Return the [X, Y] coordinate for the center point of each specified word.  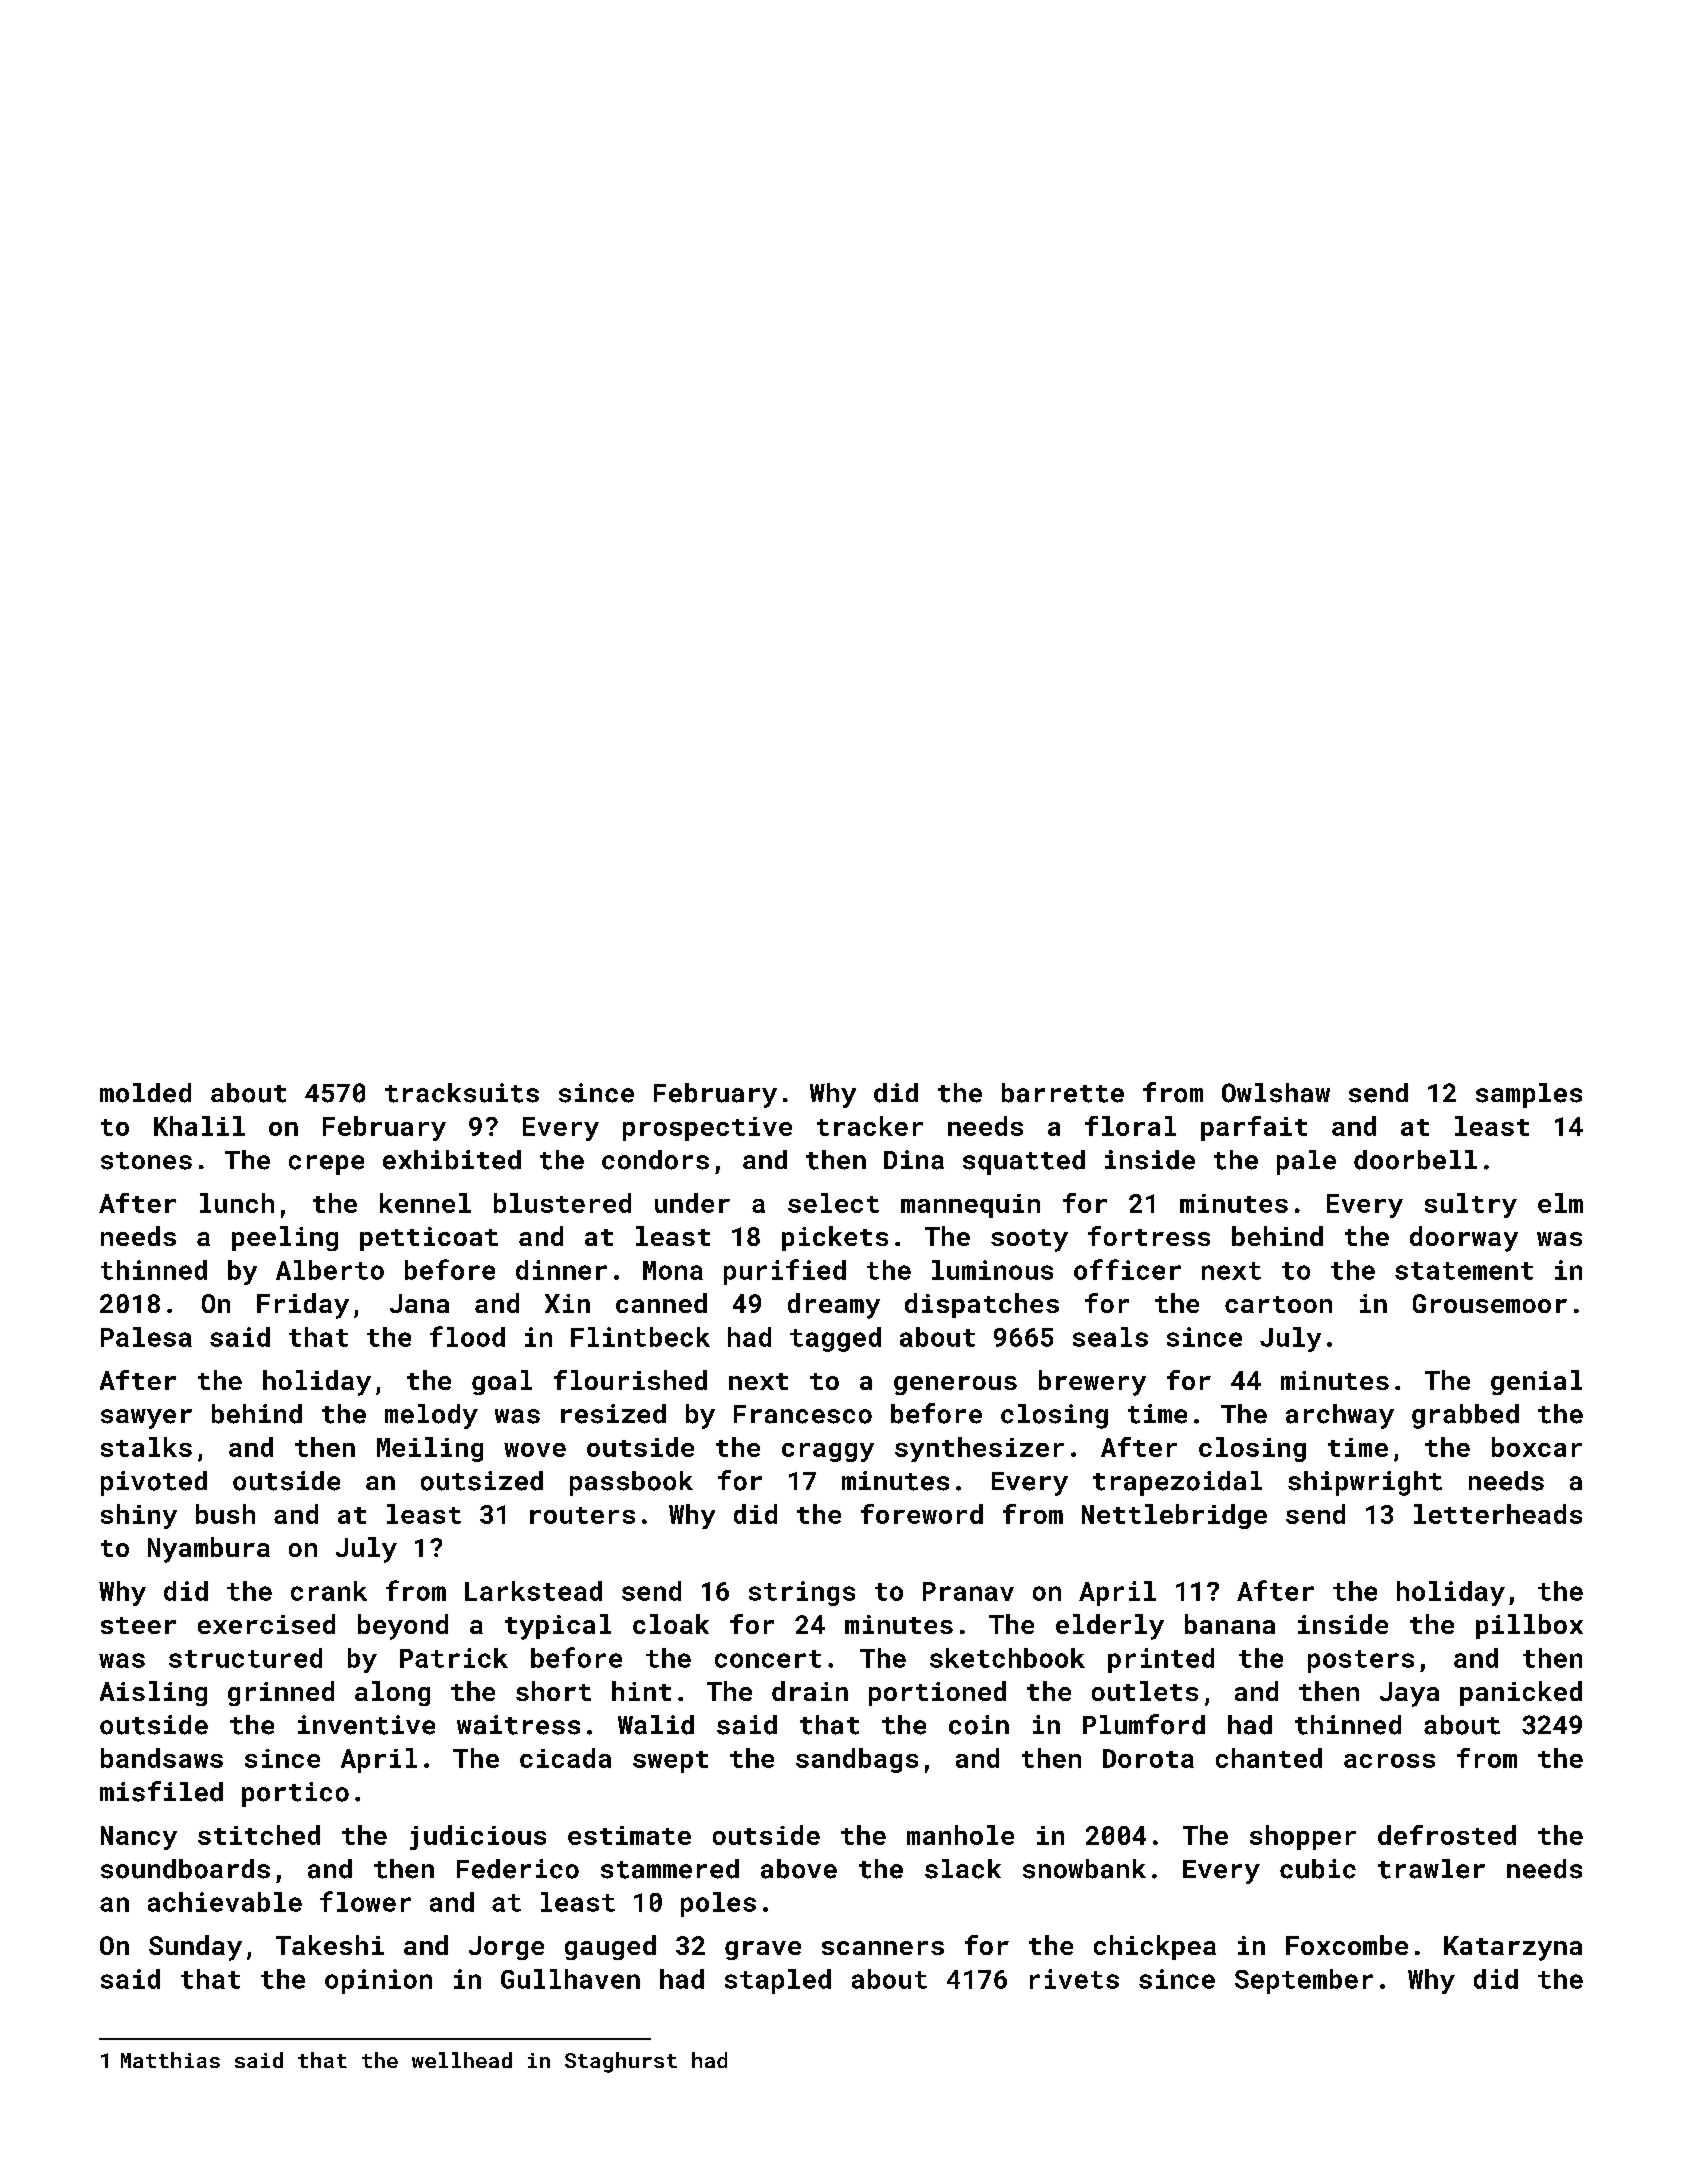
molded [145, 1093]
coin [979, 1725]
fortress [1149, 1236]
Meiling [430, 1449]
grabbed [1465, 1416]
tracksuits [462, 1093]
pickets [835, 1238]
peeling [285, 1238]
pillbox [1529, 1626]
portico [295, 1794]
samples [1529, 1095]
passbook [631, 1483]
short [553, 1691]
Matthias [170, 2060]
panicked [1521, 1693]
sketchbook [1007, 1658]
